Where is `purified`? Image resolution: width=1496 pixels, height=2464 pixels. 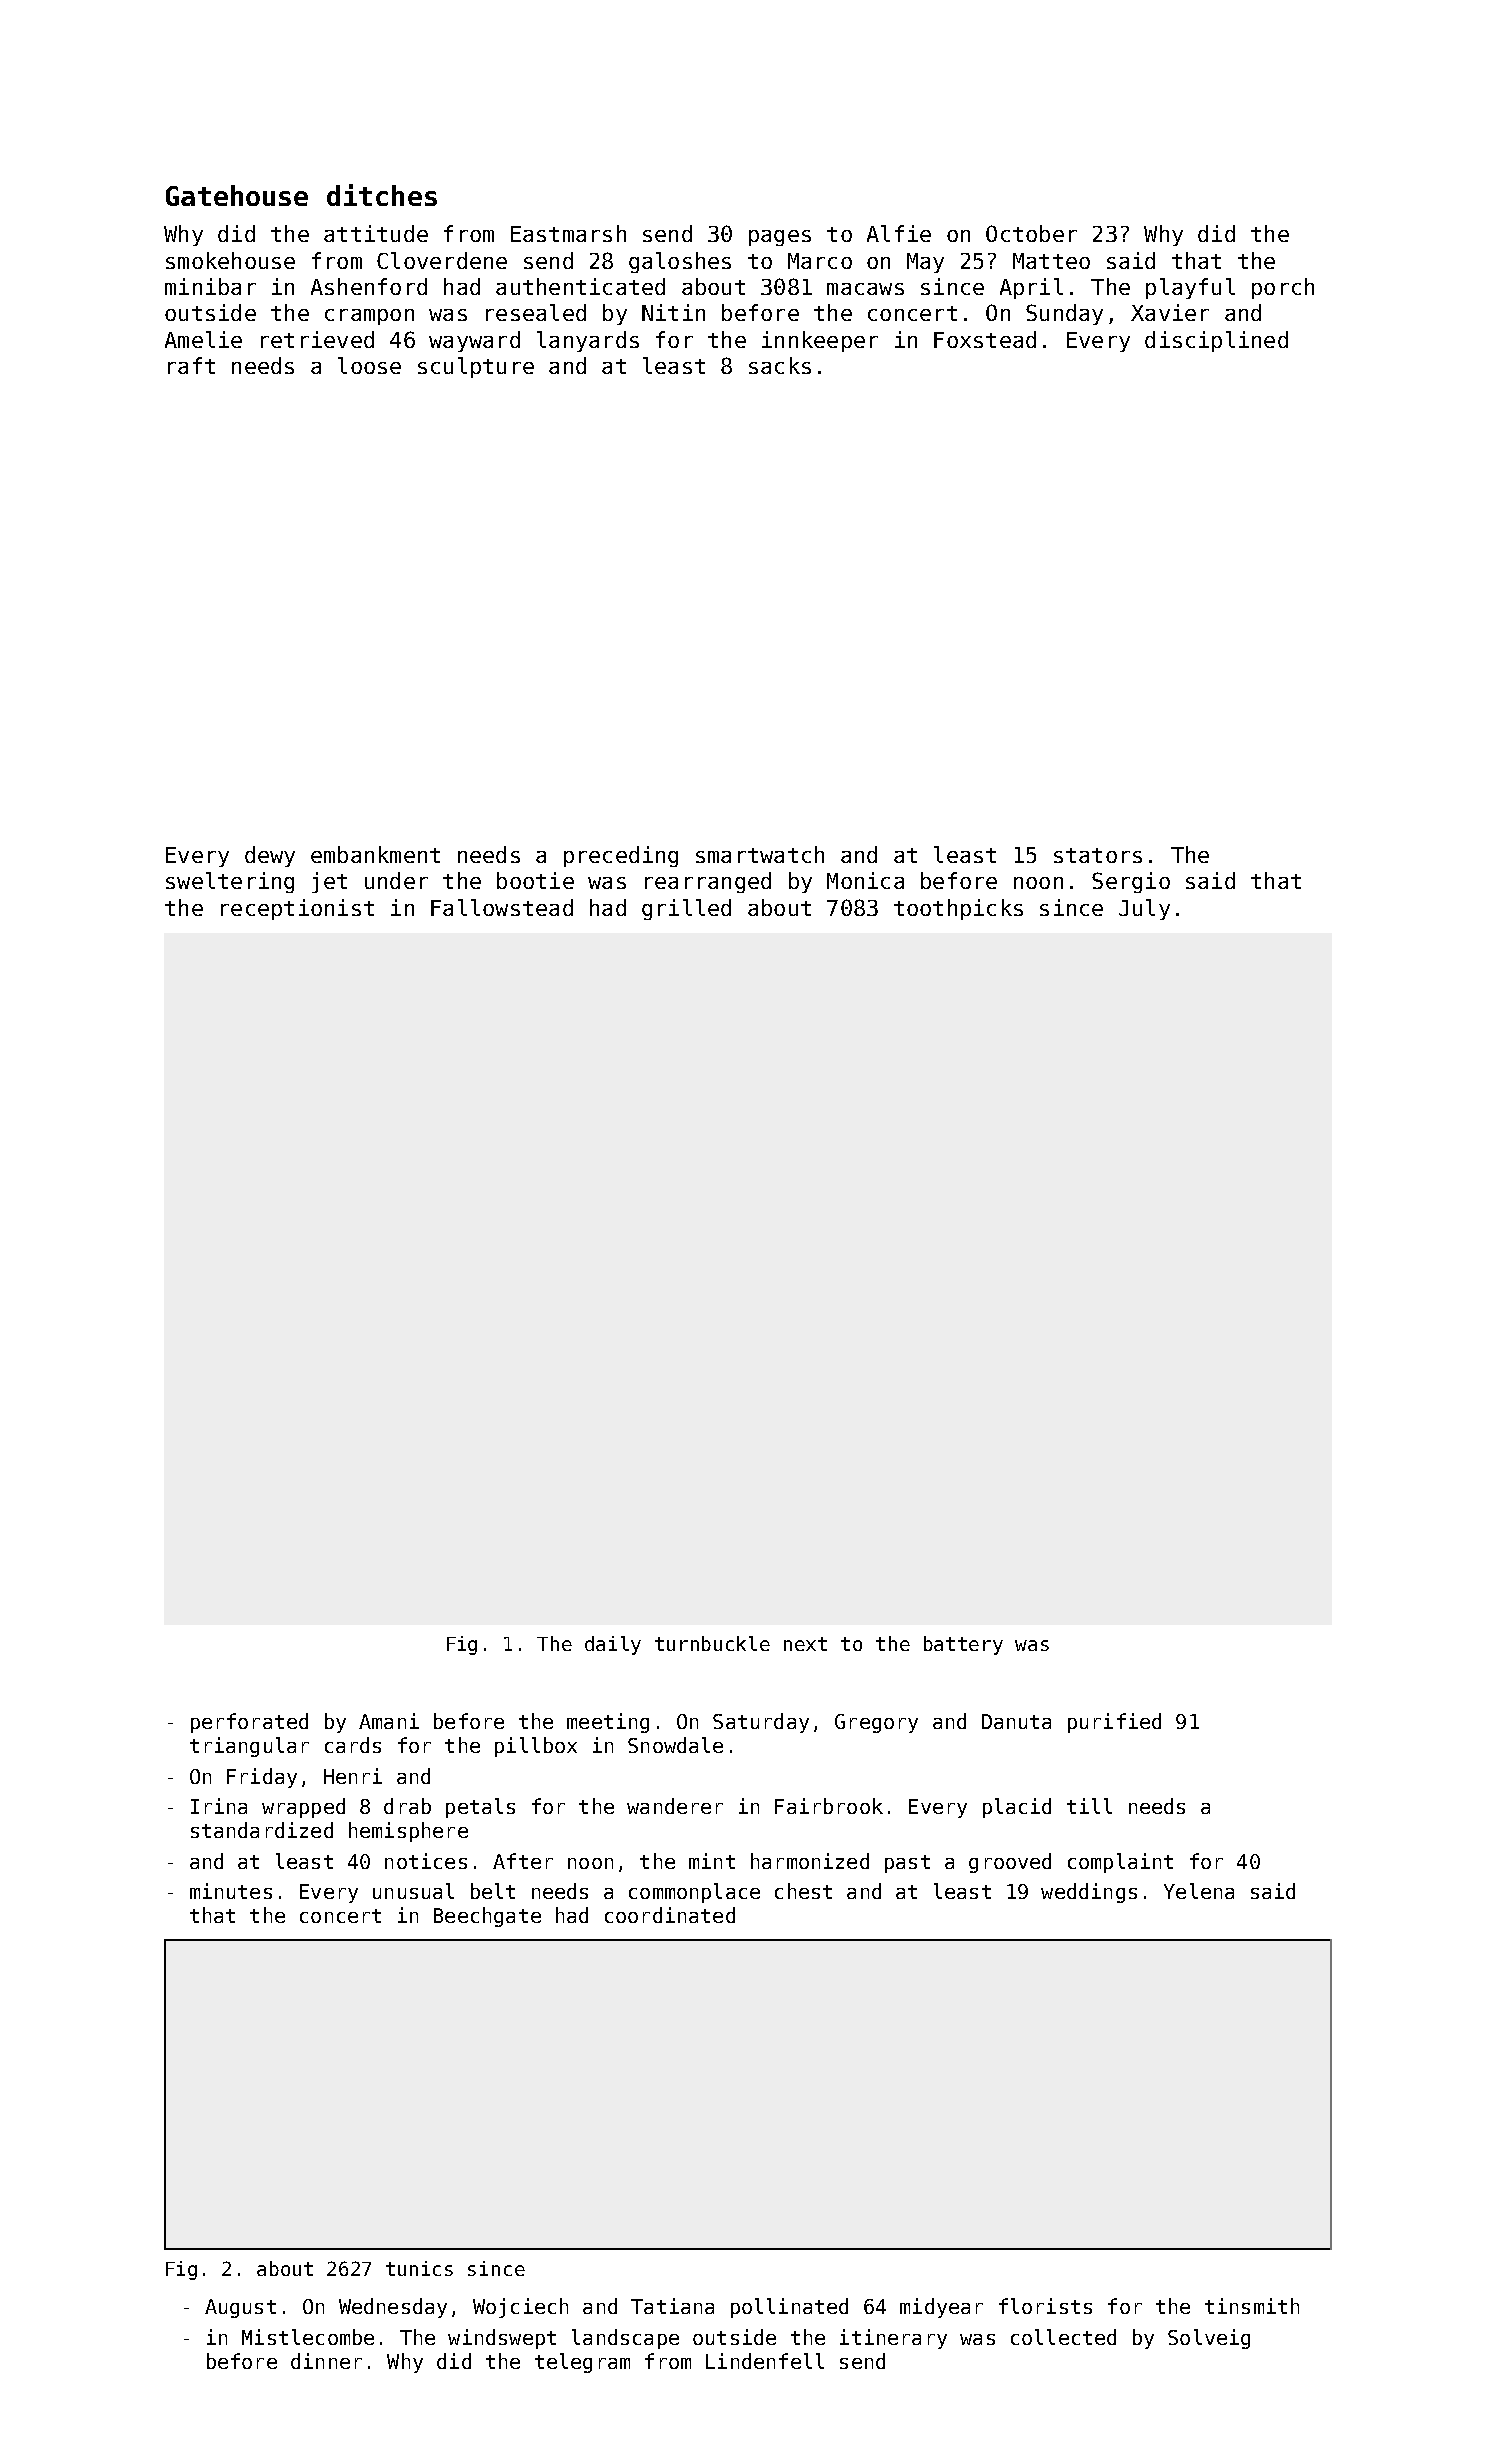
purified is located at coordinates (1114, 1723).
